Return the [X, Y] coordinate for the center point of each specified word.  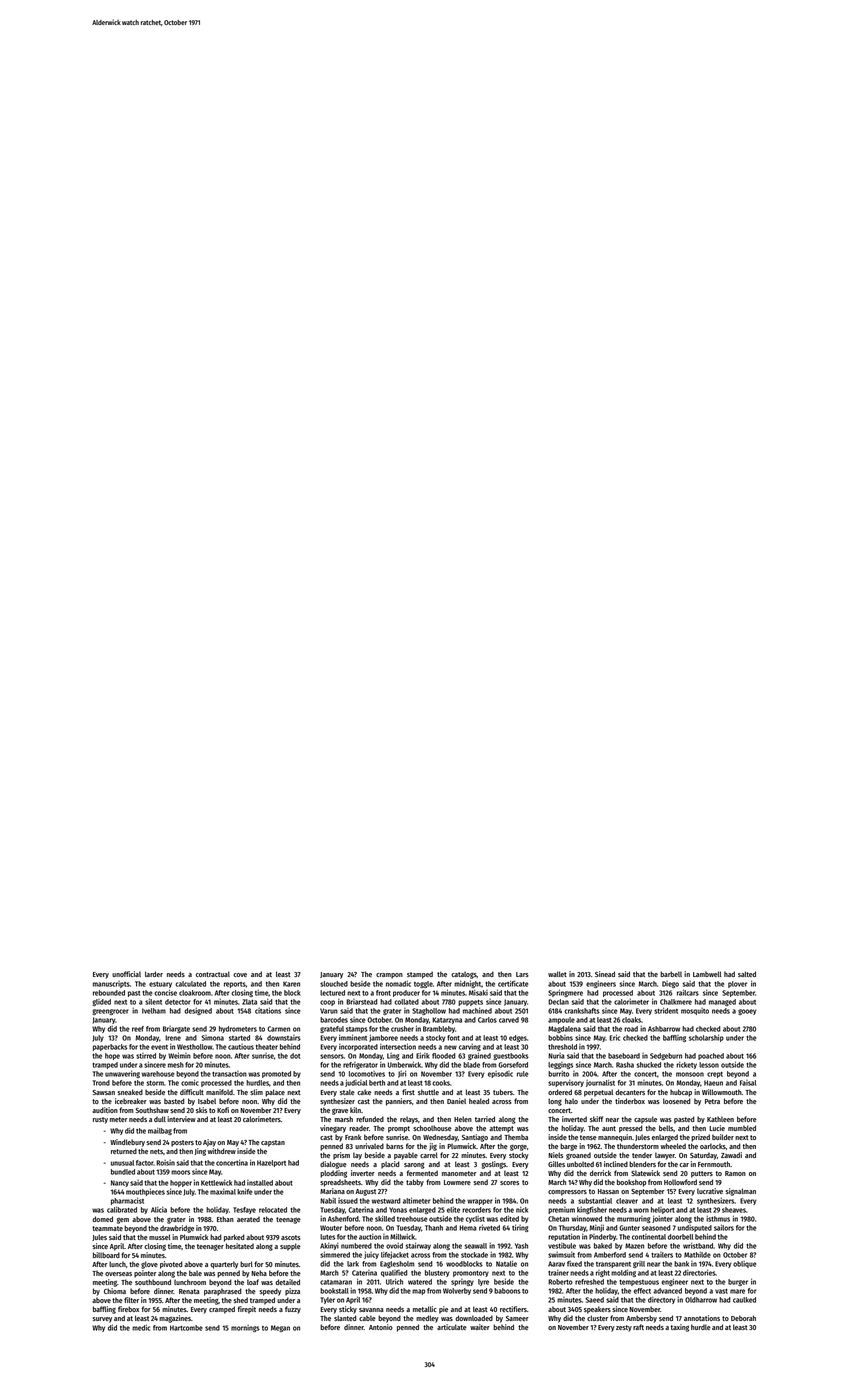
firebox [128, 1309]
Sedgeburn [666, 1056]
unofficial [126, 974]
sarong [414, 1166]
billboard [106, 1255]
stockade [474, 1255]
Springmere [565, 993]
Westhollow [194, 1047]
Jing [200, 1152]
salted [747, 974]
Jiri [402, 1074]
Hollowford [680, 1182]
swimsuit [561, 1254]
